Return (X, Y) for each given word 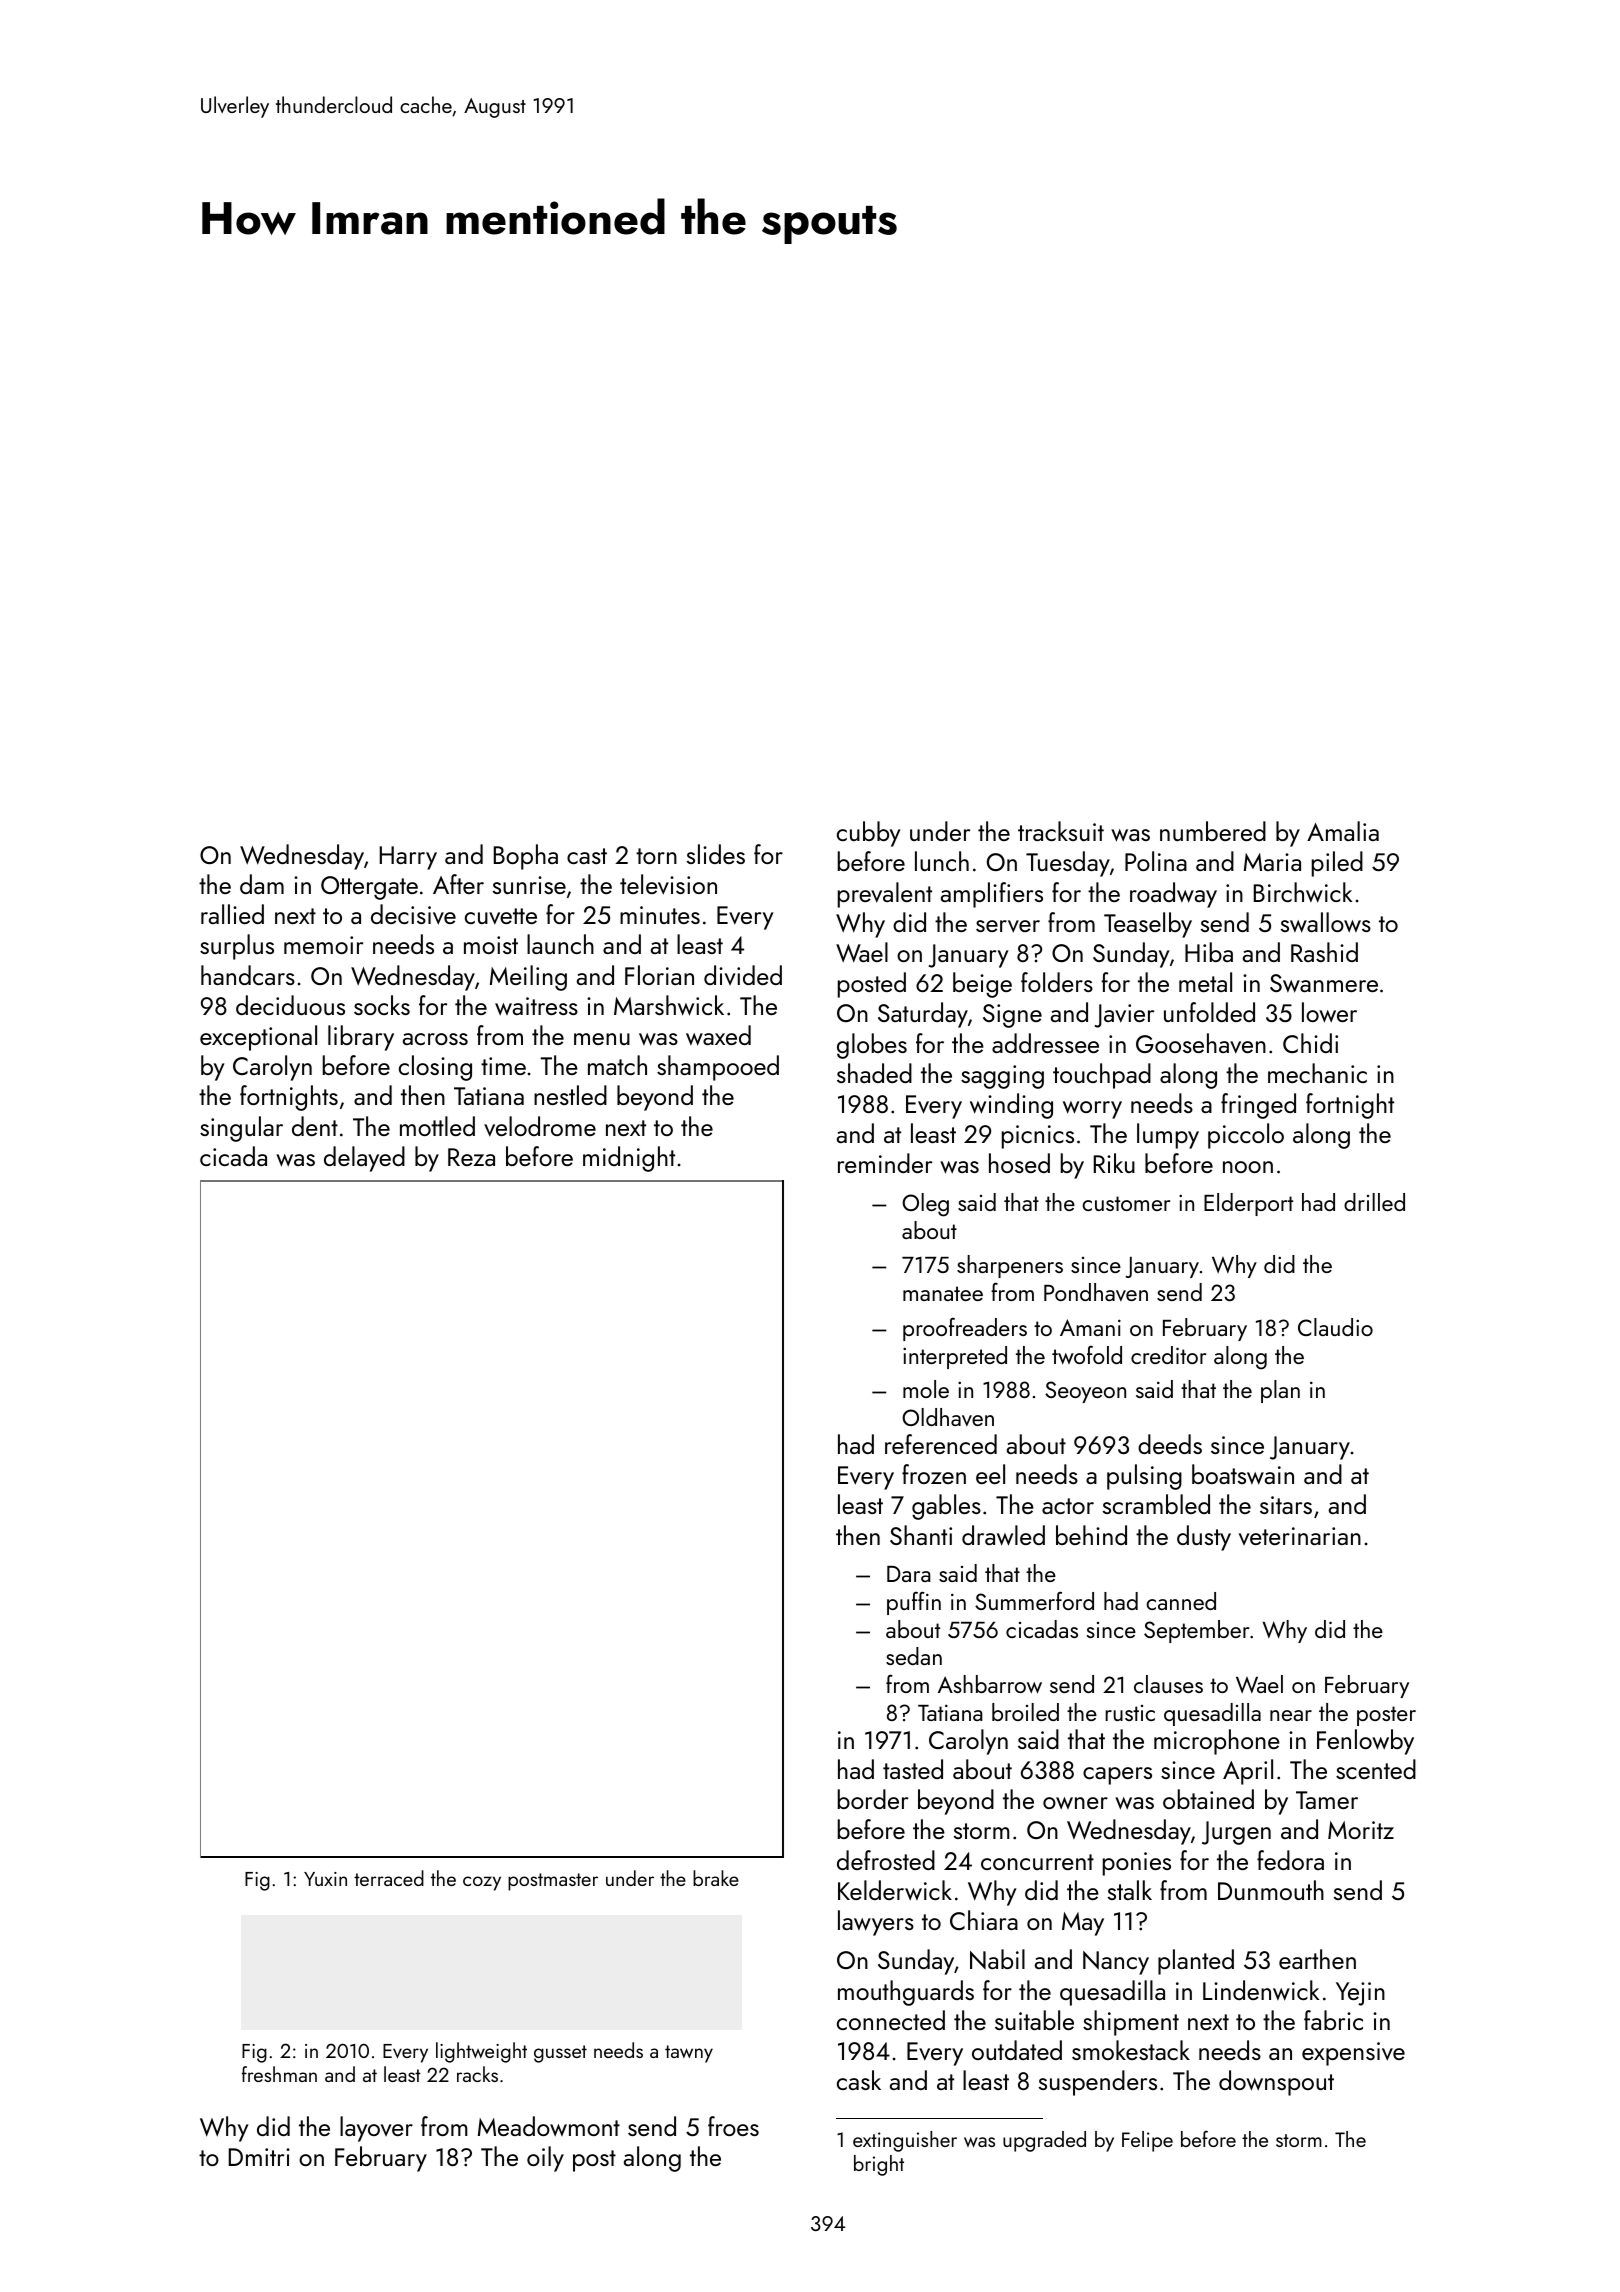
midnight (629, 1159)
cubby (869, 834)
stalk (1130, 1890)
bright (879, 2165)
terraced (389, 1878)
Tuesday (1068, 864)
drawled (1003, 1535)
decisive (413, 914)
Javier (1124, 1016)
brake (716, 1878)
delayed (364, 1159)
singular (241, 1129)
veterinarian (1300, 1536)
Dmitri (259, 2157)
